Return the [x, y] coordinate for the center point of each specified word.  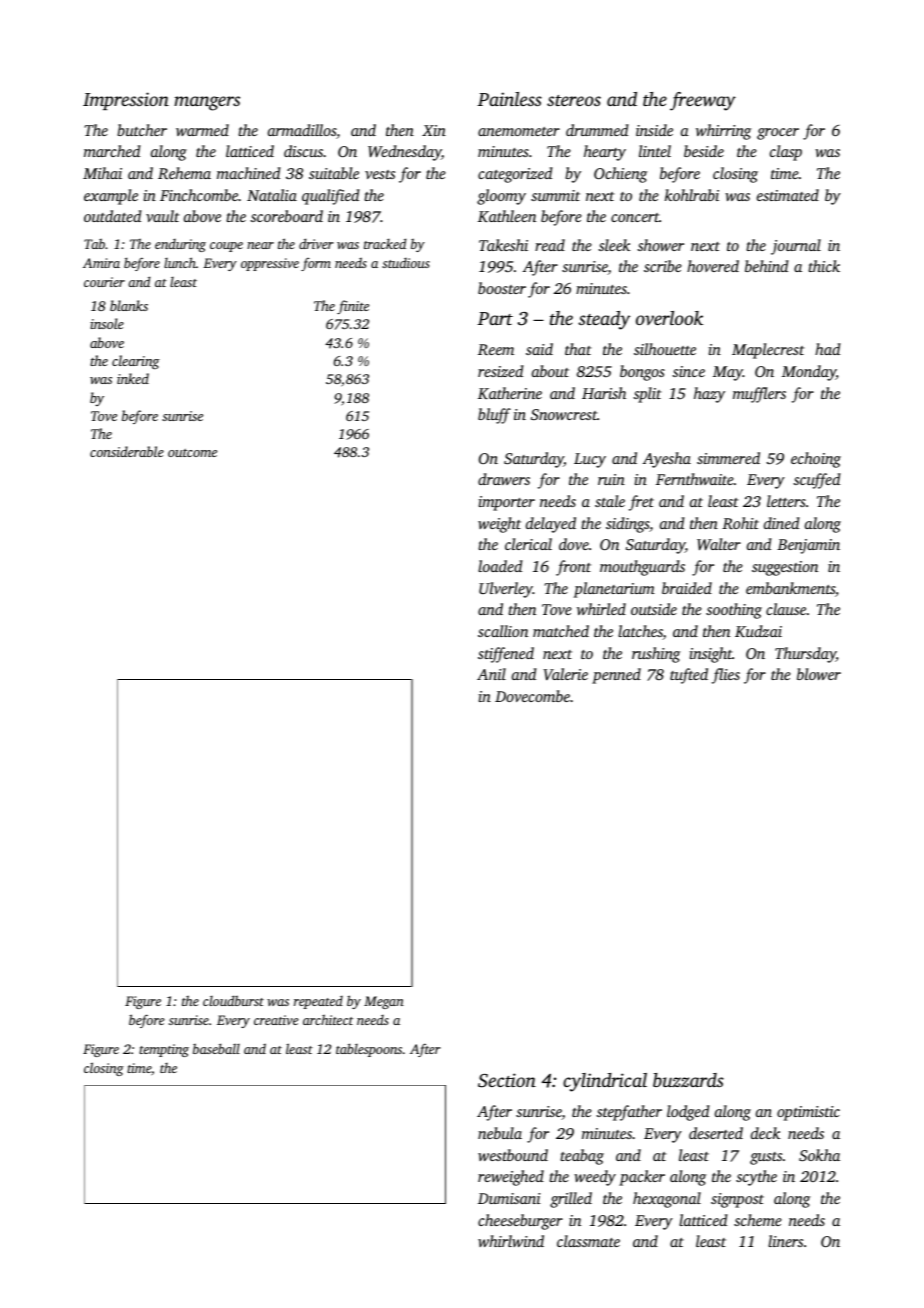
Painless [509, 99]
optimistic [808, 1113]
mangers [207, 103]
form [316, 264]
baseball [216, 1048]
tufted [689, 676]
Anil [491, 674]
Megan [384, 1002]
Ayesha [667, 460]
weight [499, 525]
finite [353, 307]
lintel [655, 151]
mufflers [759, 395]
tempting [164, 1050]
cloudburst [233, 1000]
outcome [192, 453]
